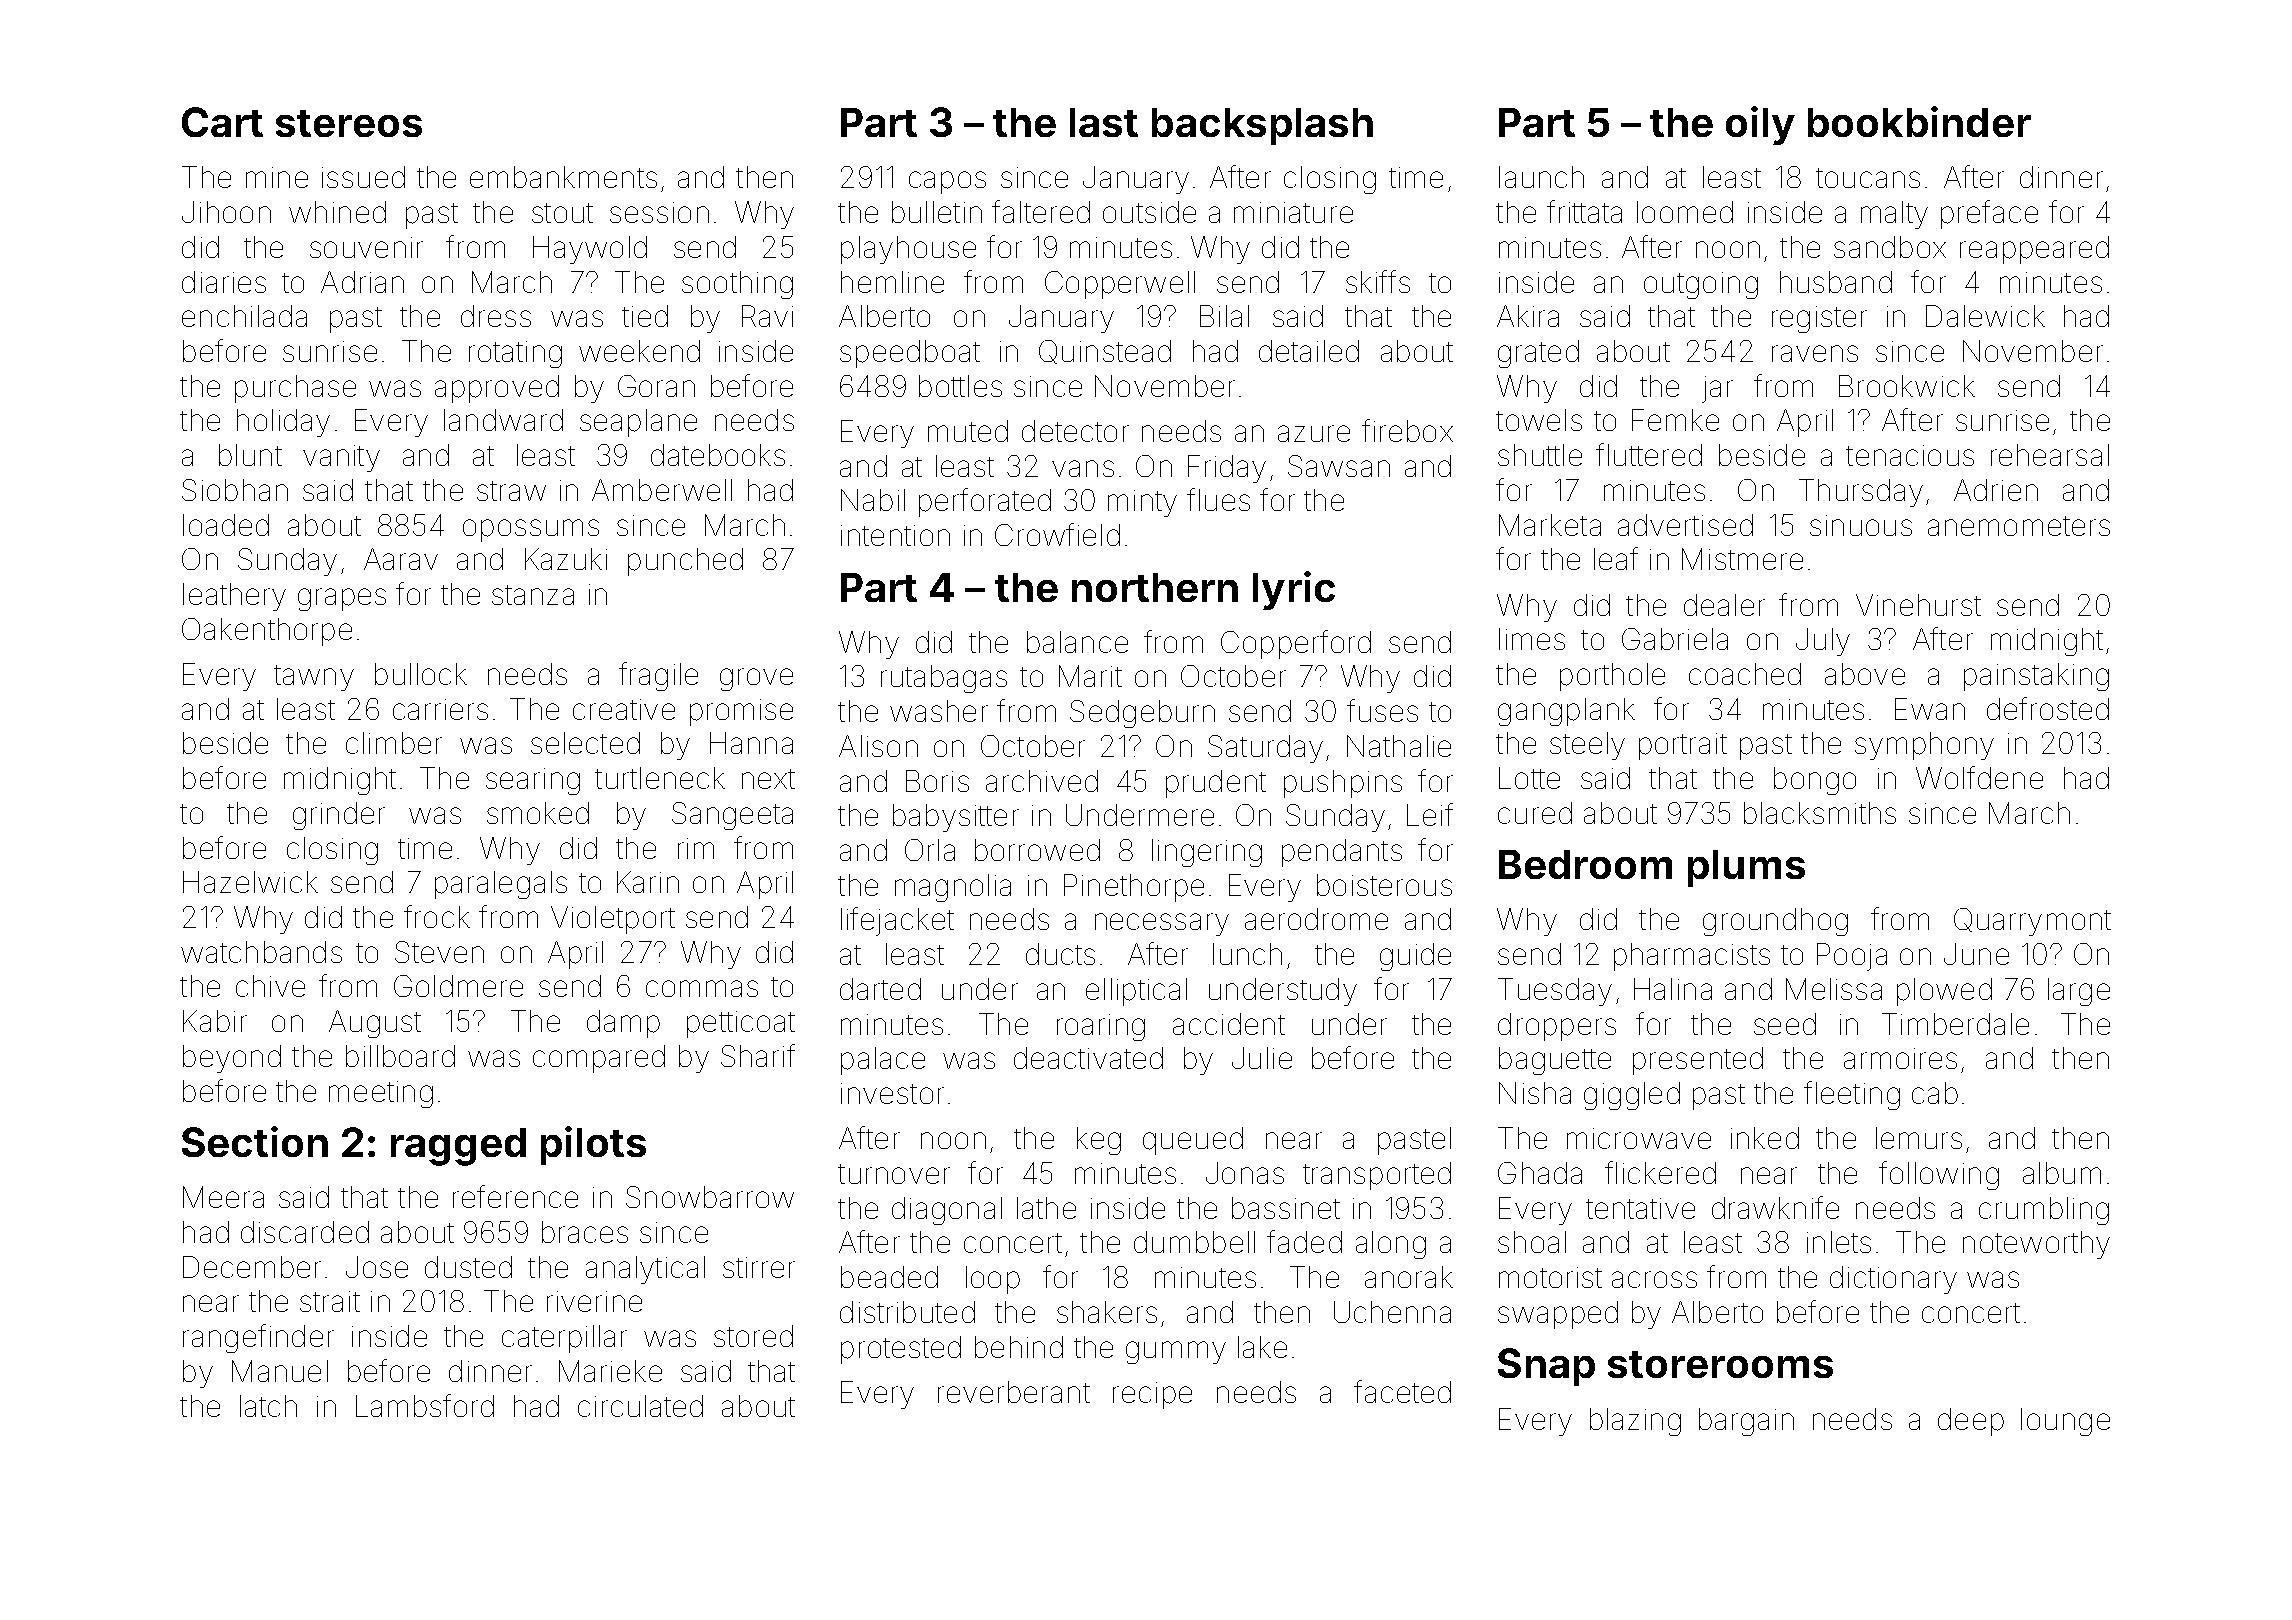 The width and height of the page is (2292, 1620). What do you see at coordinates (702, 988) in the page?
I see `commas` at bounding box center [702, 988].
